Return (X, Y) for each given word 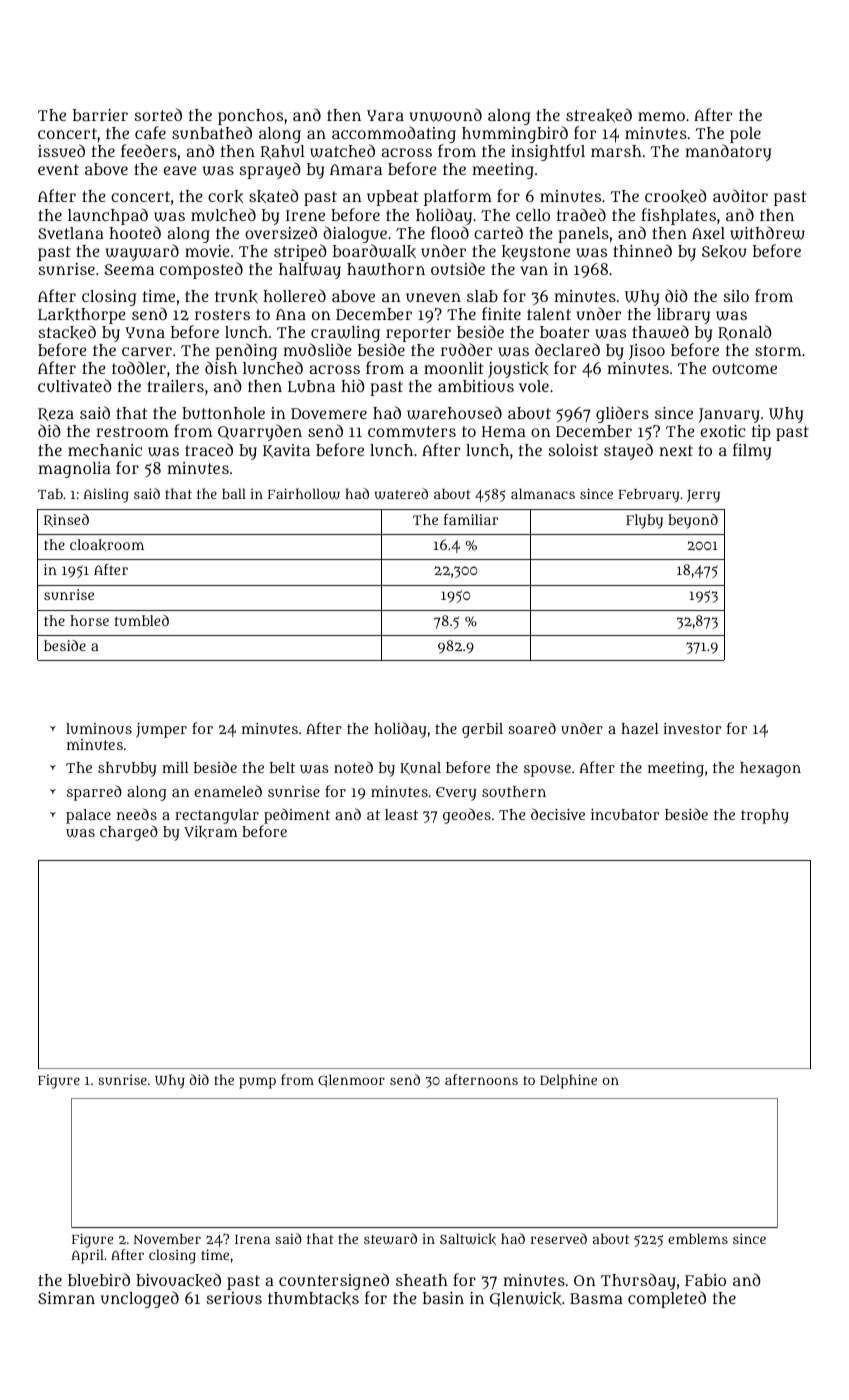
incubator (625, 814)
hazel (640, 728)
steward (390, 1239)
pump (257, 1083)
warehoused (454, 413)
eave (180, 170)
